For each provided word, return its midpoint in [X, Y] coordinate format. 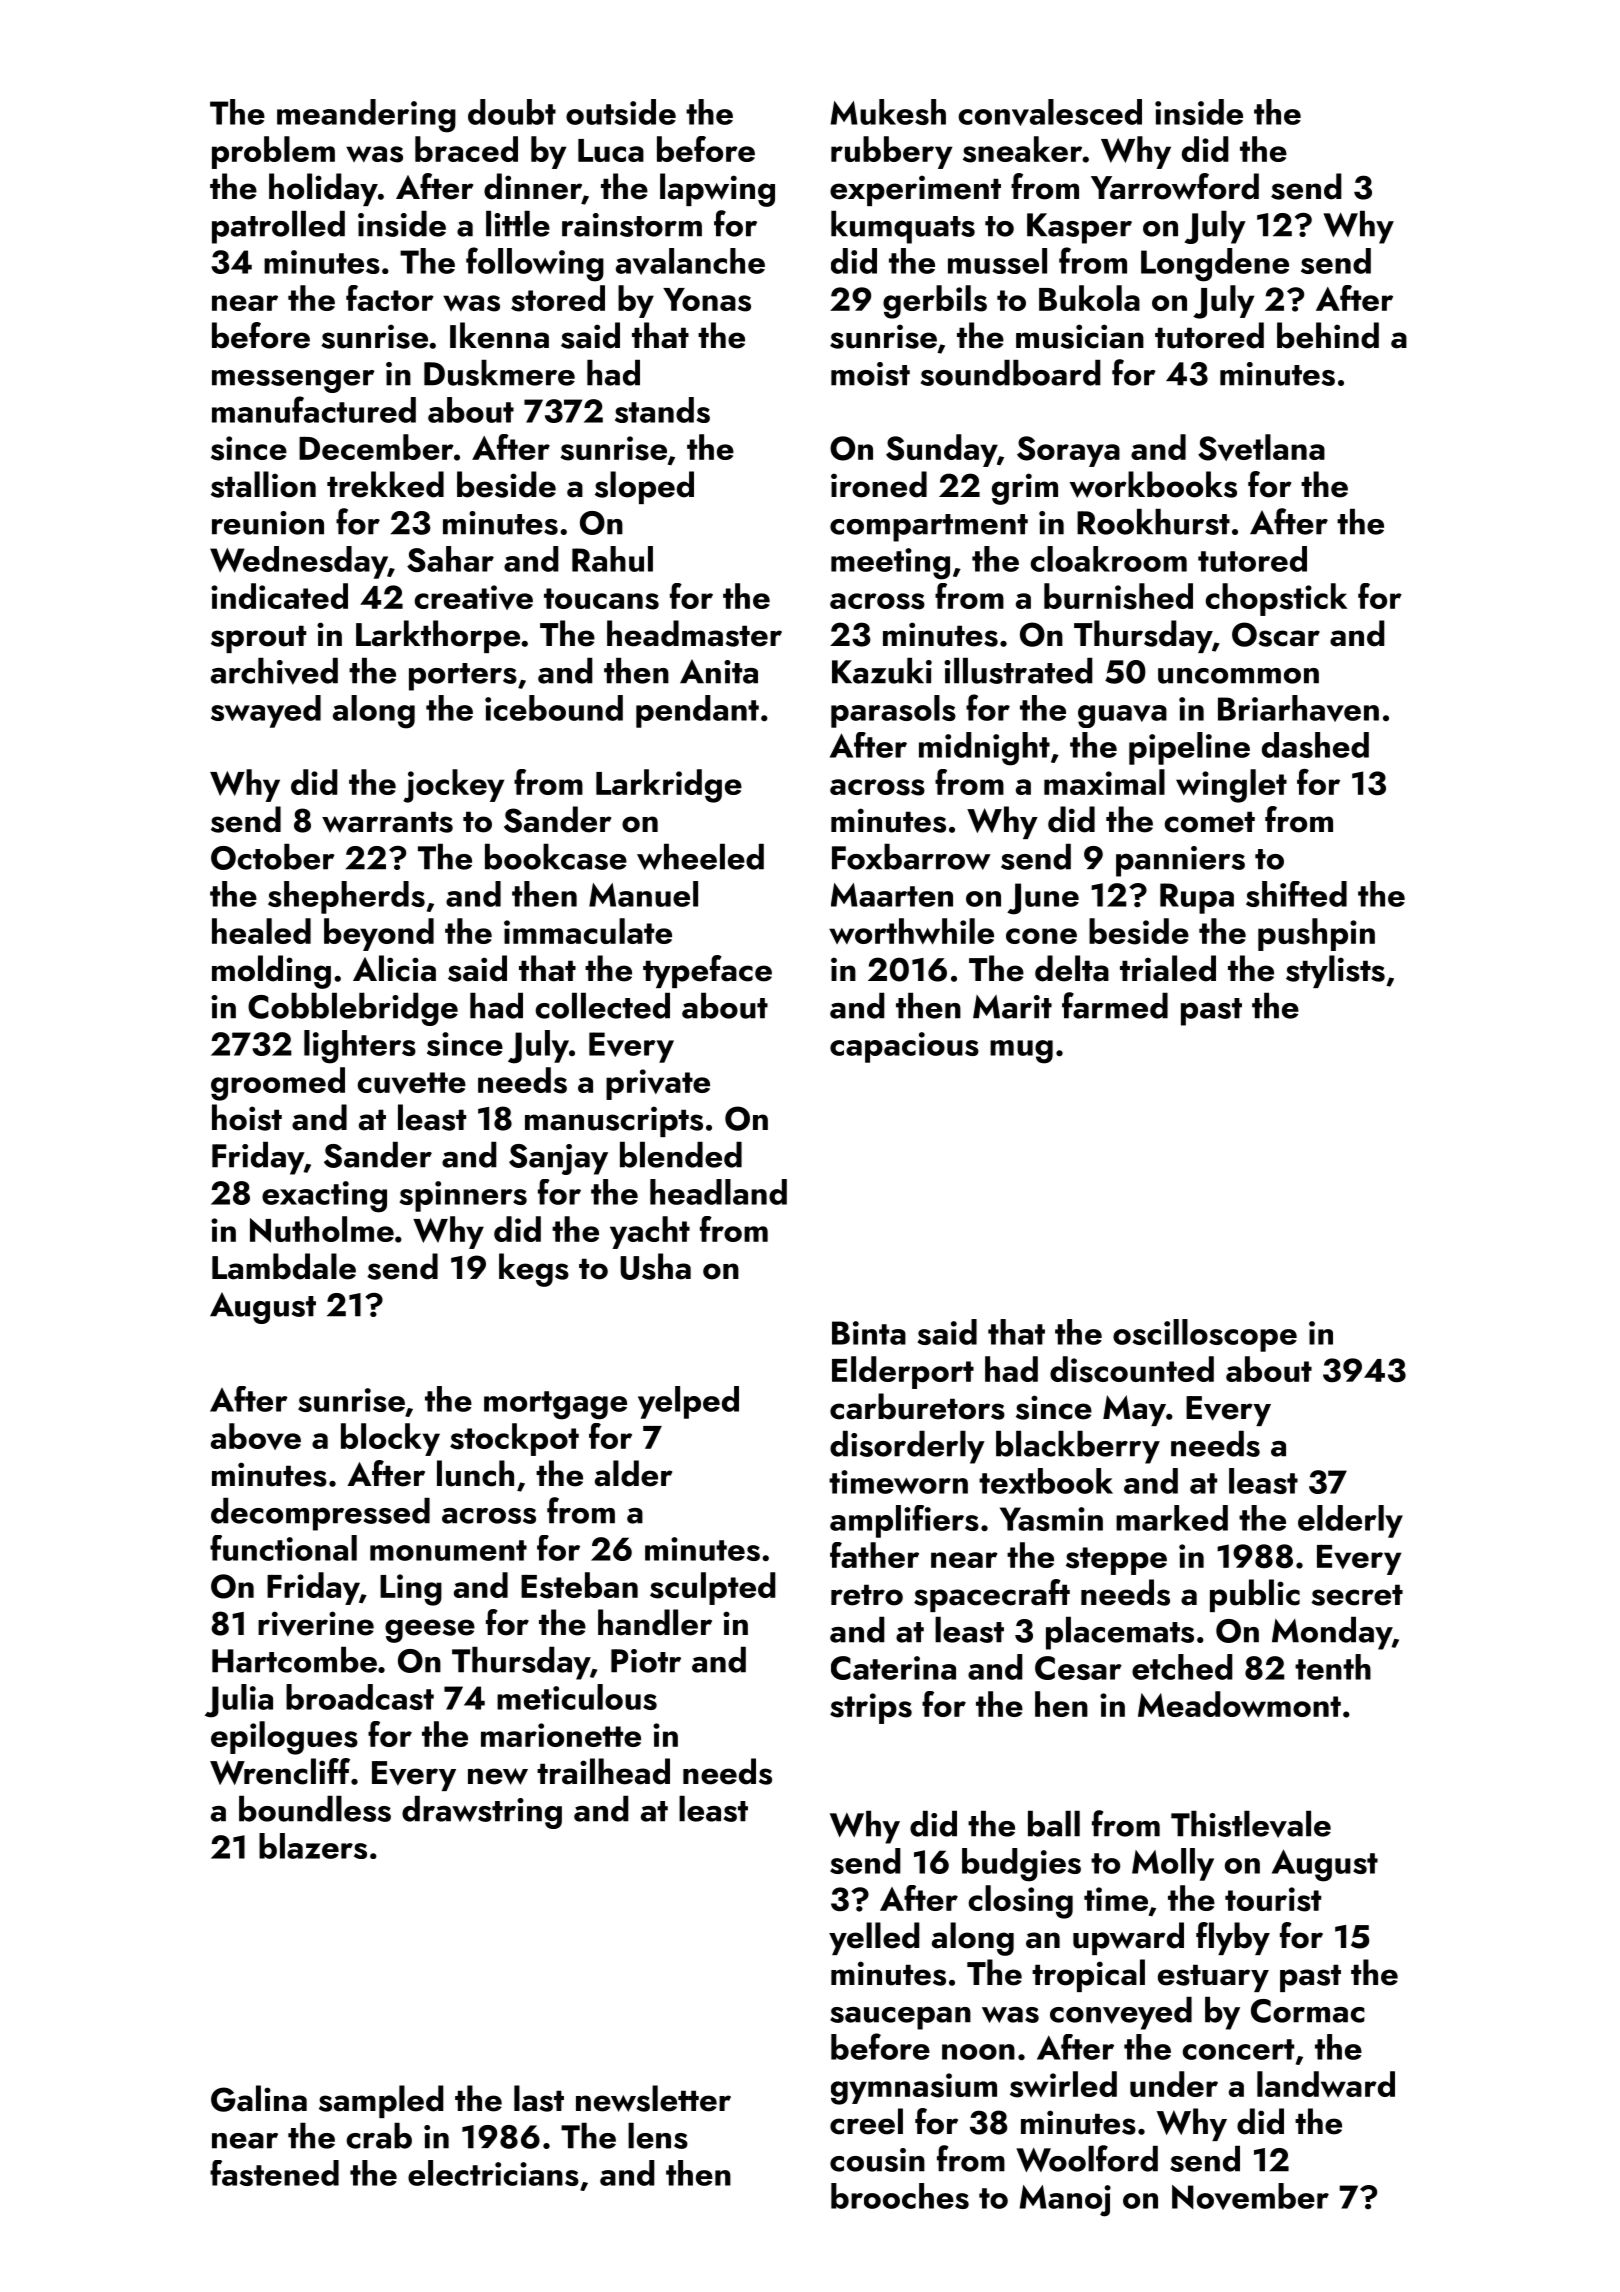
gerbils [935, 302]
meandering [366, 116]
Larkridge [669, 786]
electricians [493, 2173]
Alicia [394, 968]
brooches [900, 2196]
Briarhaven [1298, 708]
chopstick [1276, 599]
